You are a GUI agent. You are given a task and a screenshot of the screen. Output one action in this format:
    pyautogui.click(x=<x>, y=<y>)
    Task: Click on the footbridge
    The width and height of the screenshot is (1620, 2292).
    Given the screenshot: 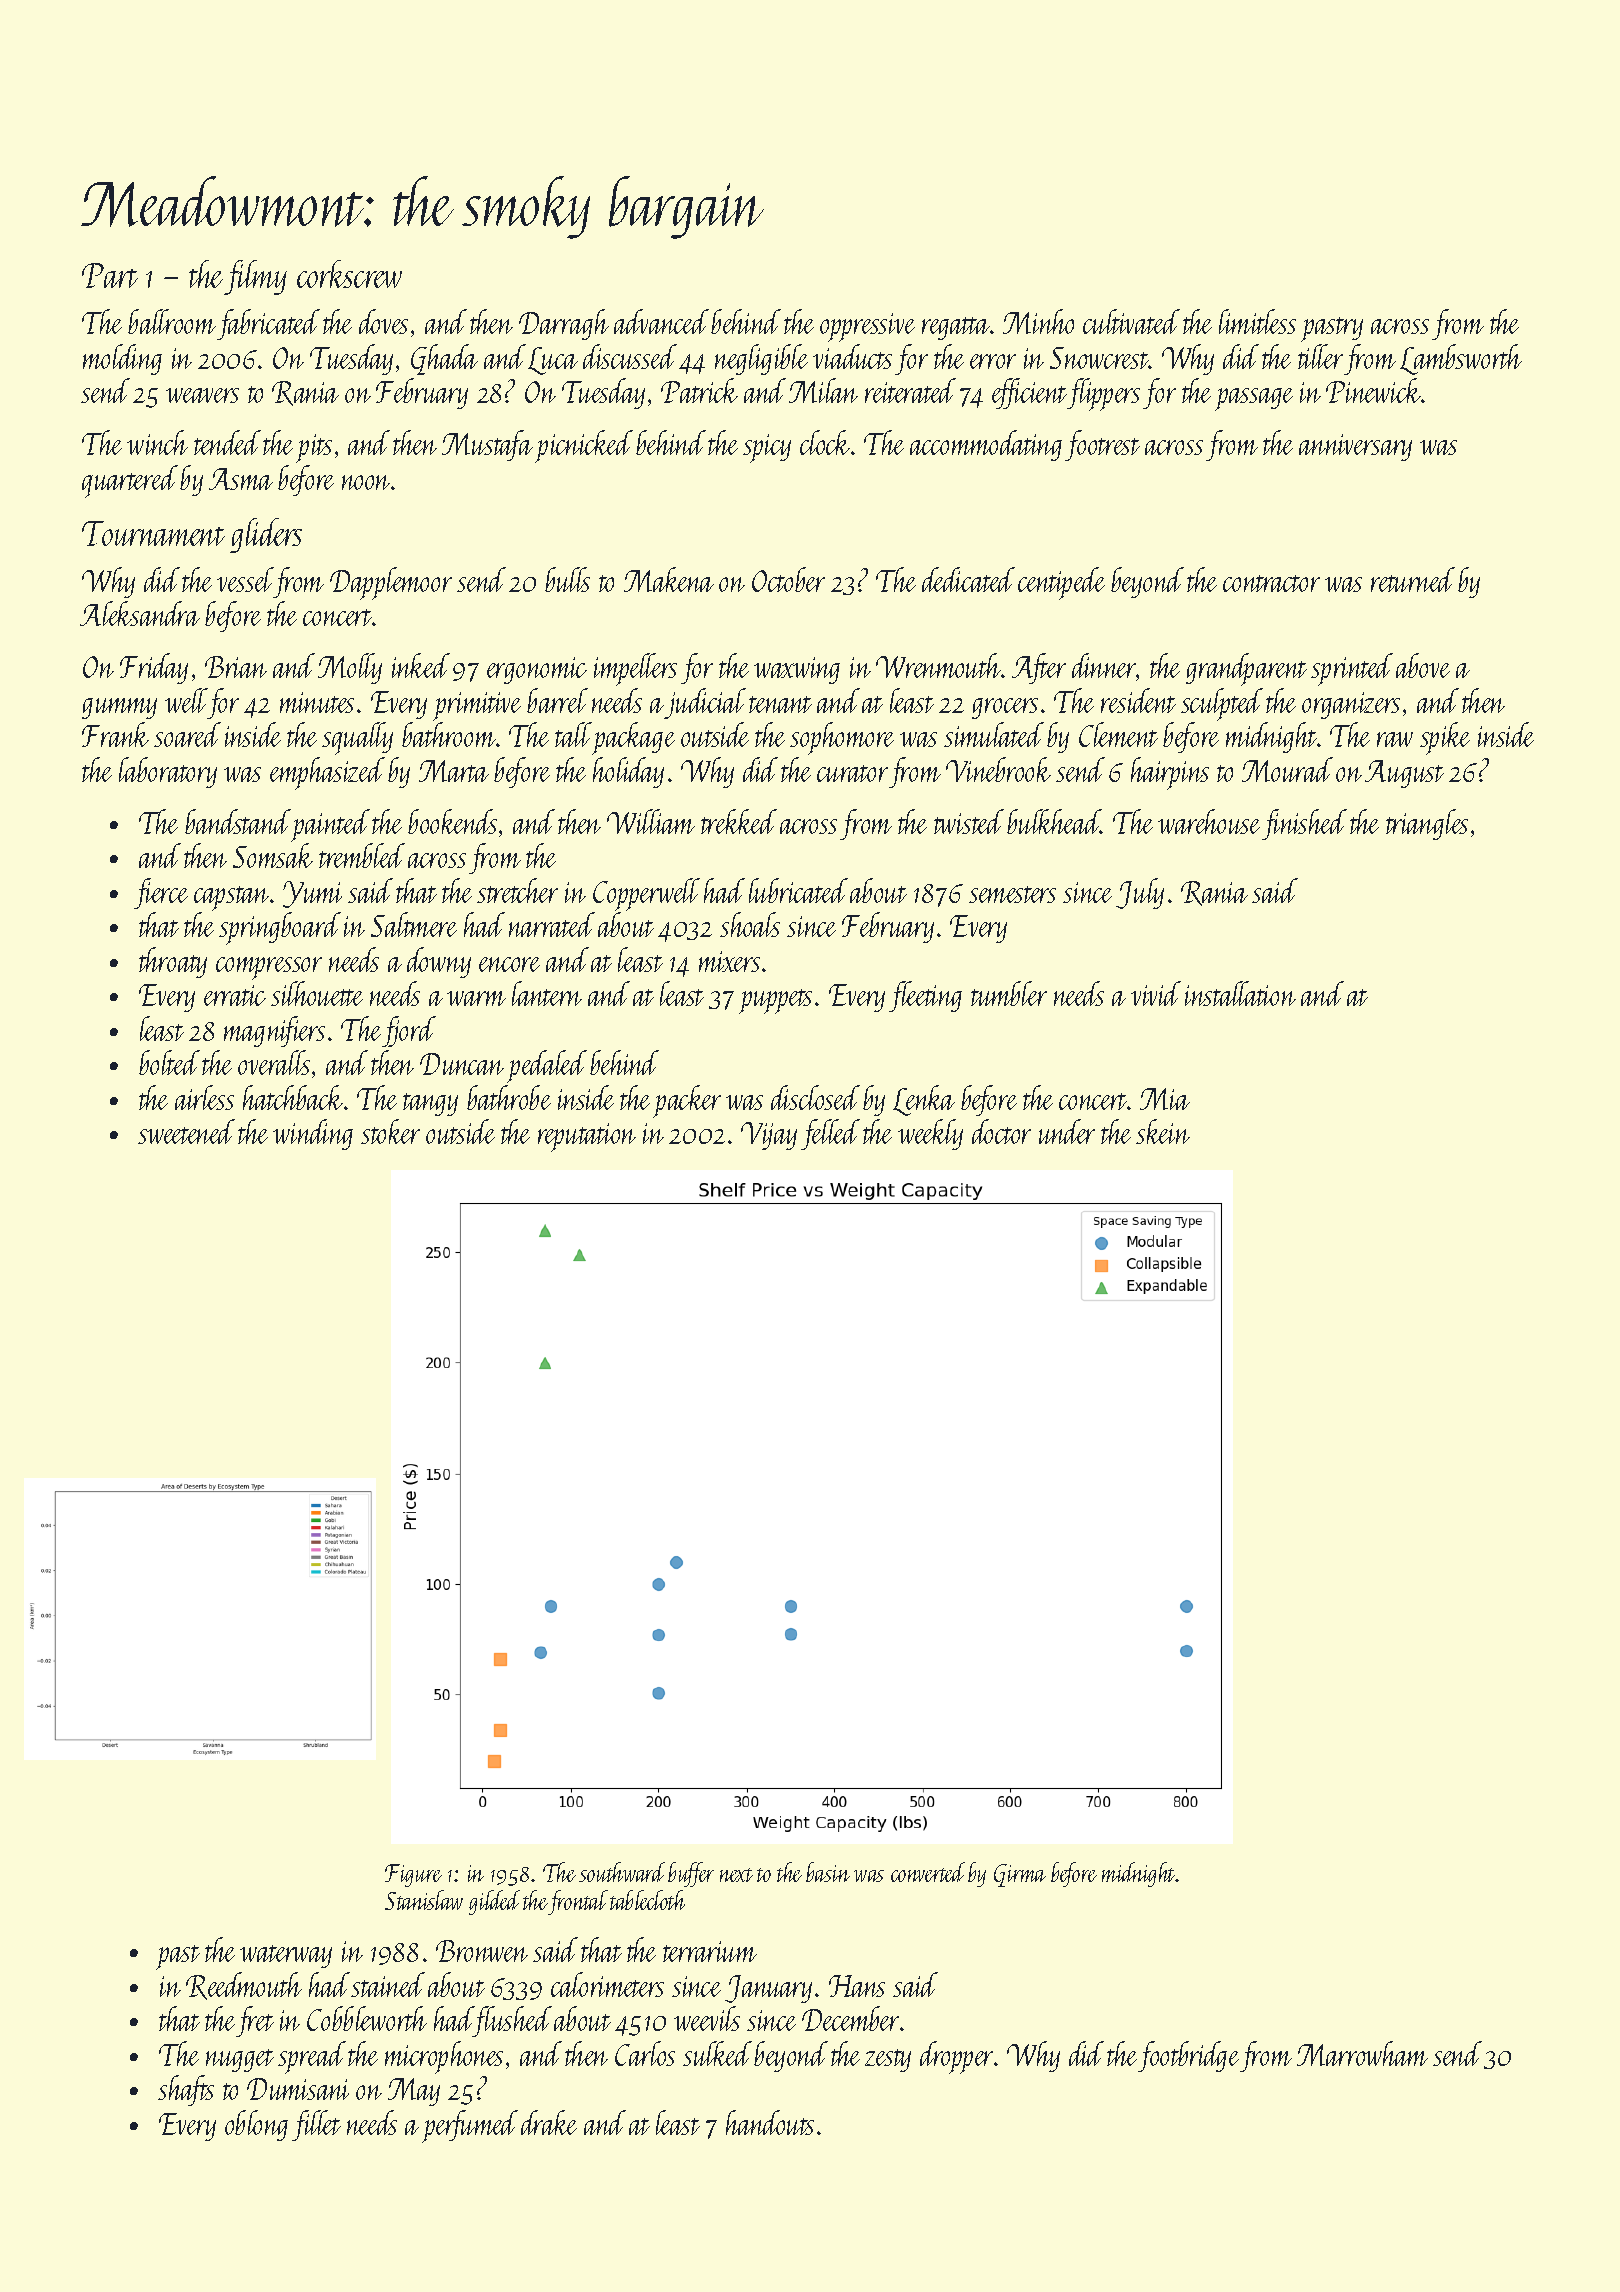 What is the action you would take?
    pyautogui.click(x=1188, y=2056)
